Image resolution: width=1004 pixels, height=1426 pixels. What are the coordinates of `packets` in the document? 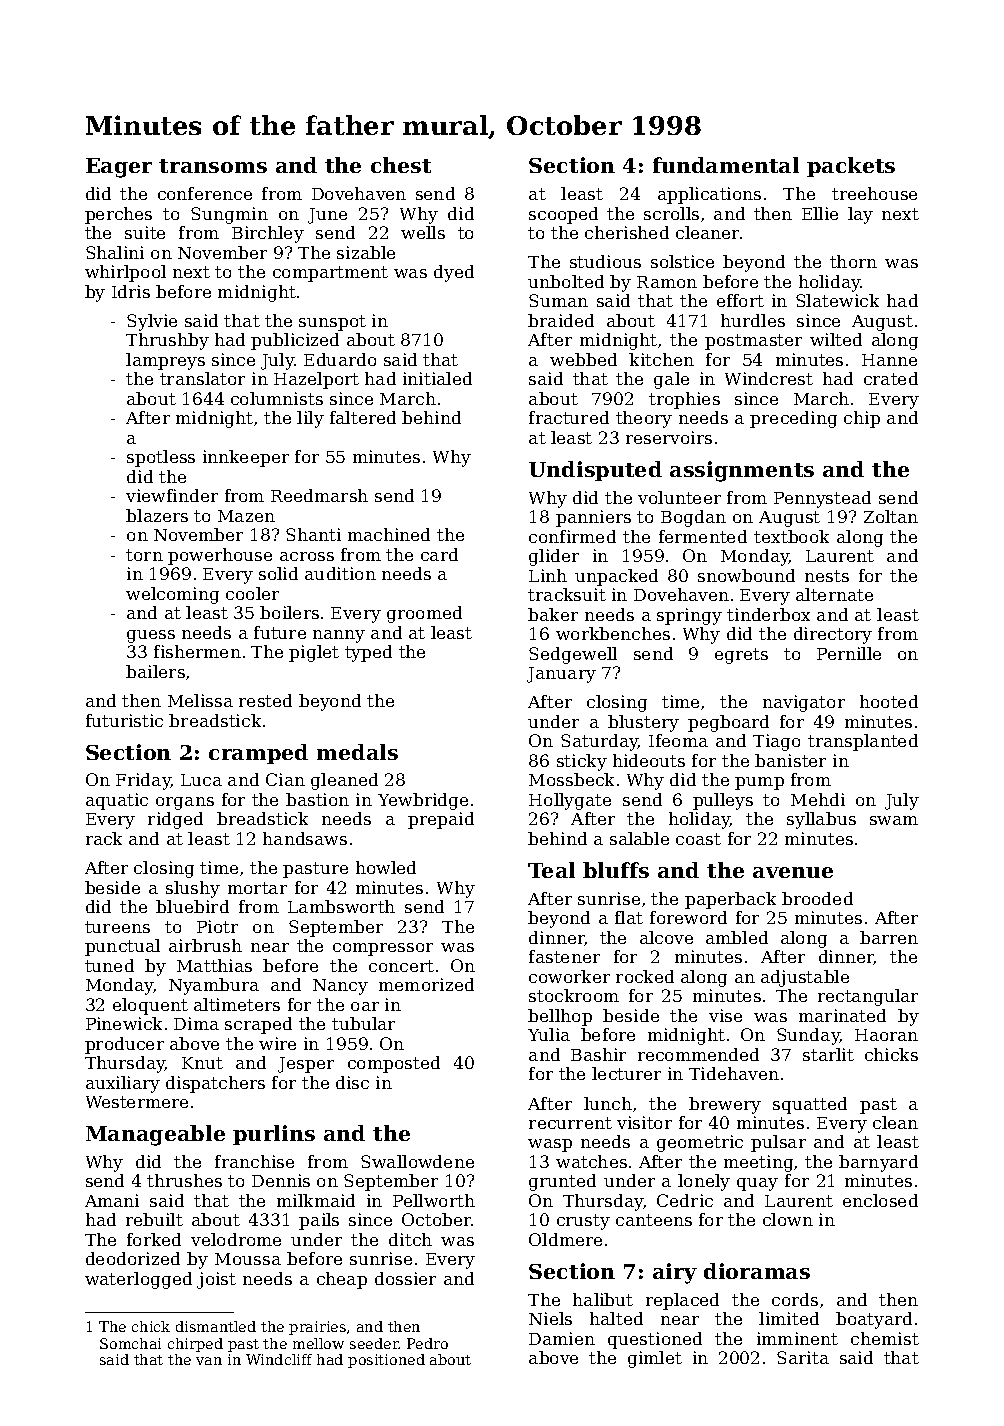 It's located at (851, 167).
